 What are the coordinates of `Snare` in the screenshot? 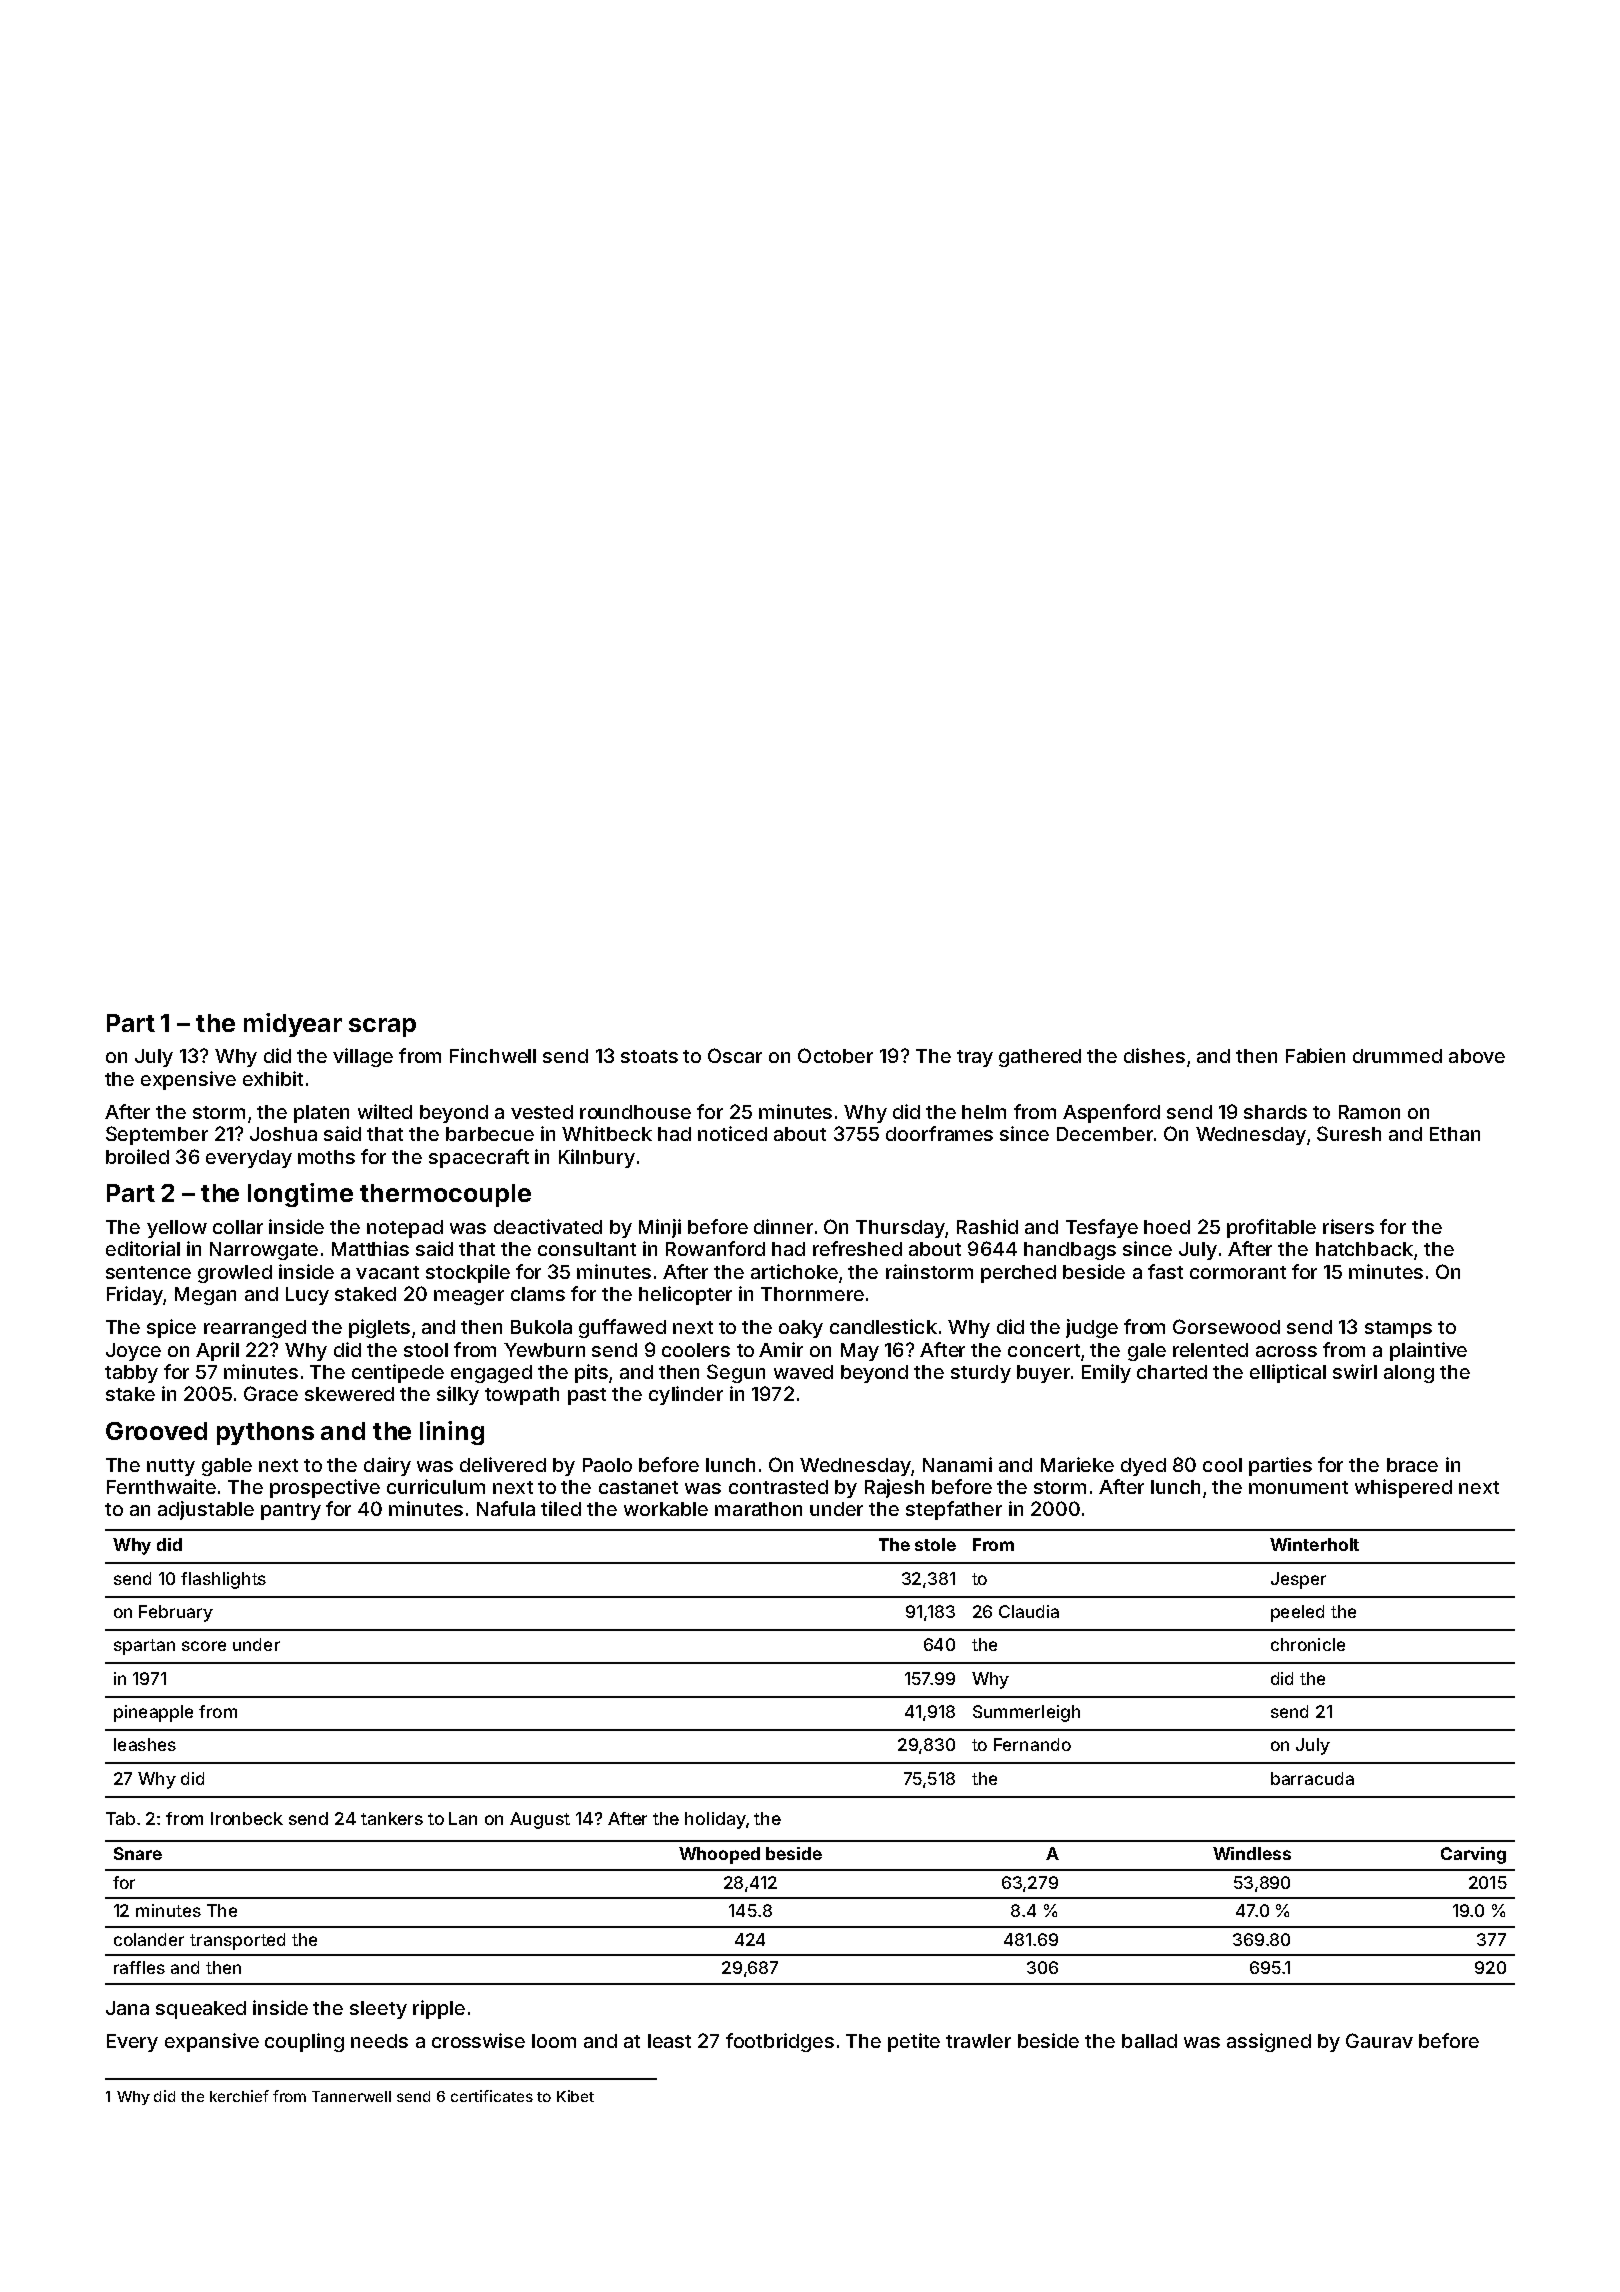 It's located at (138, 1853).
